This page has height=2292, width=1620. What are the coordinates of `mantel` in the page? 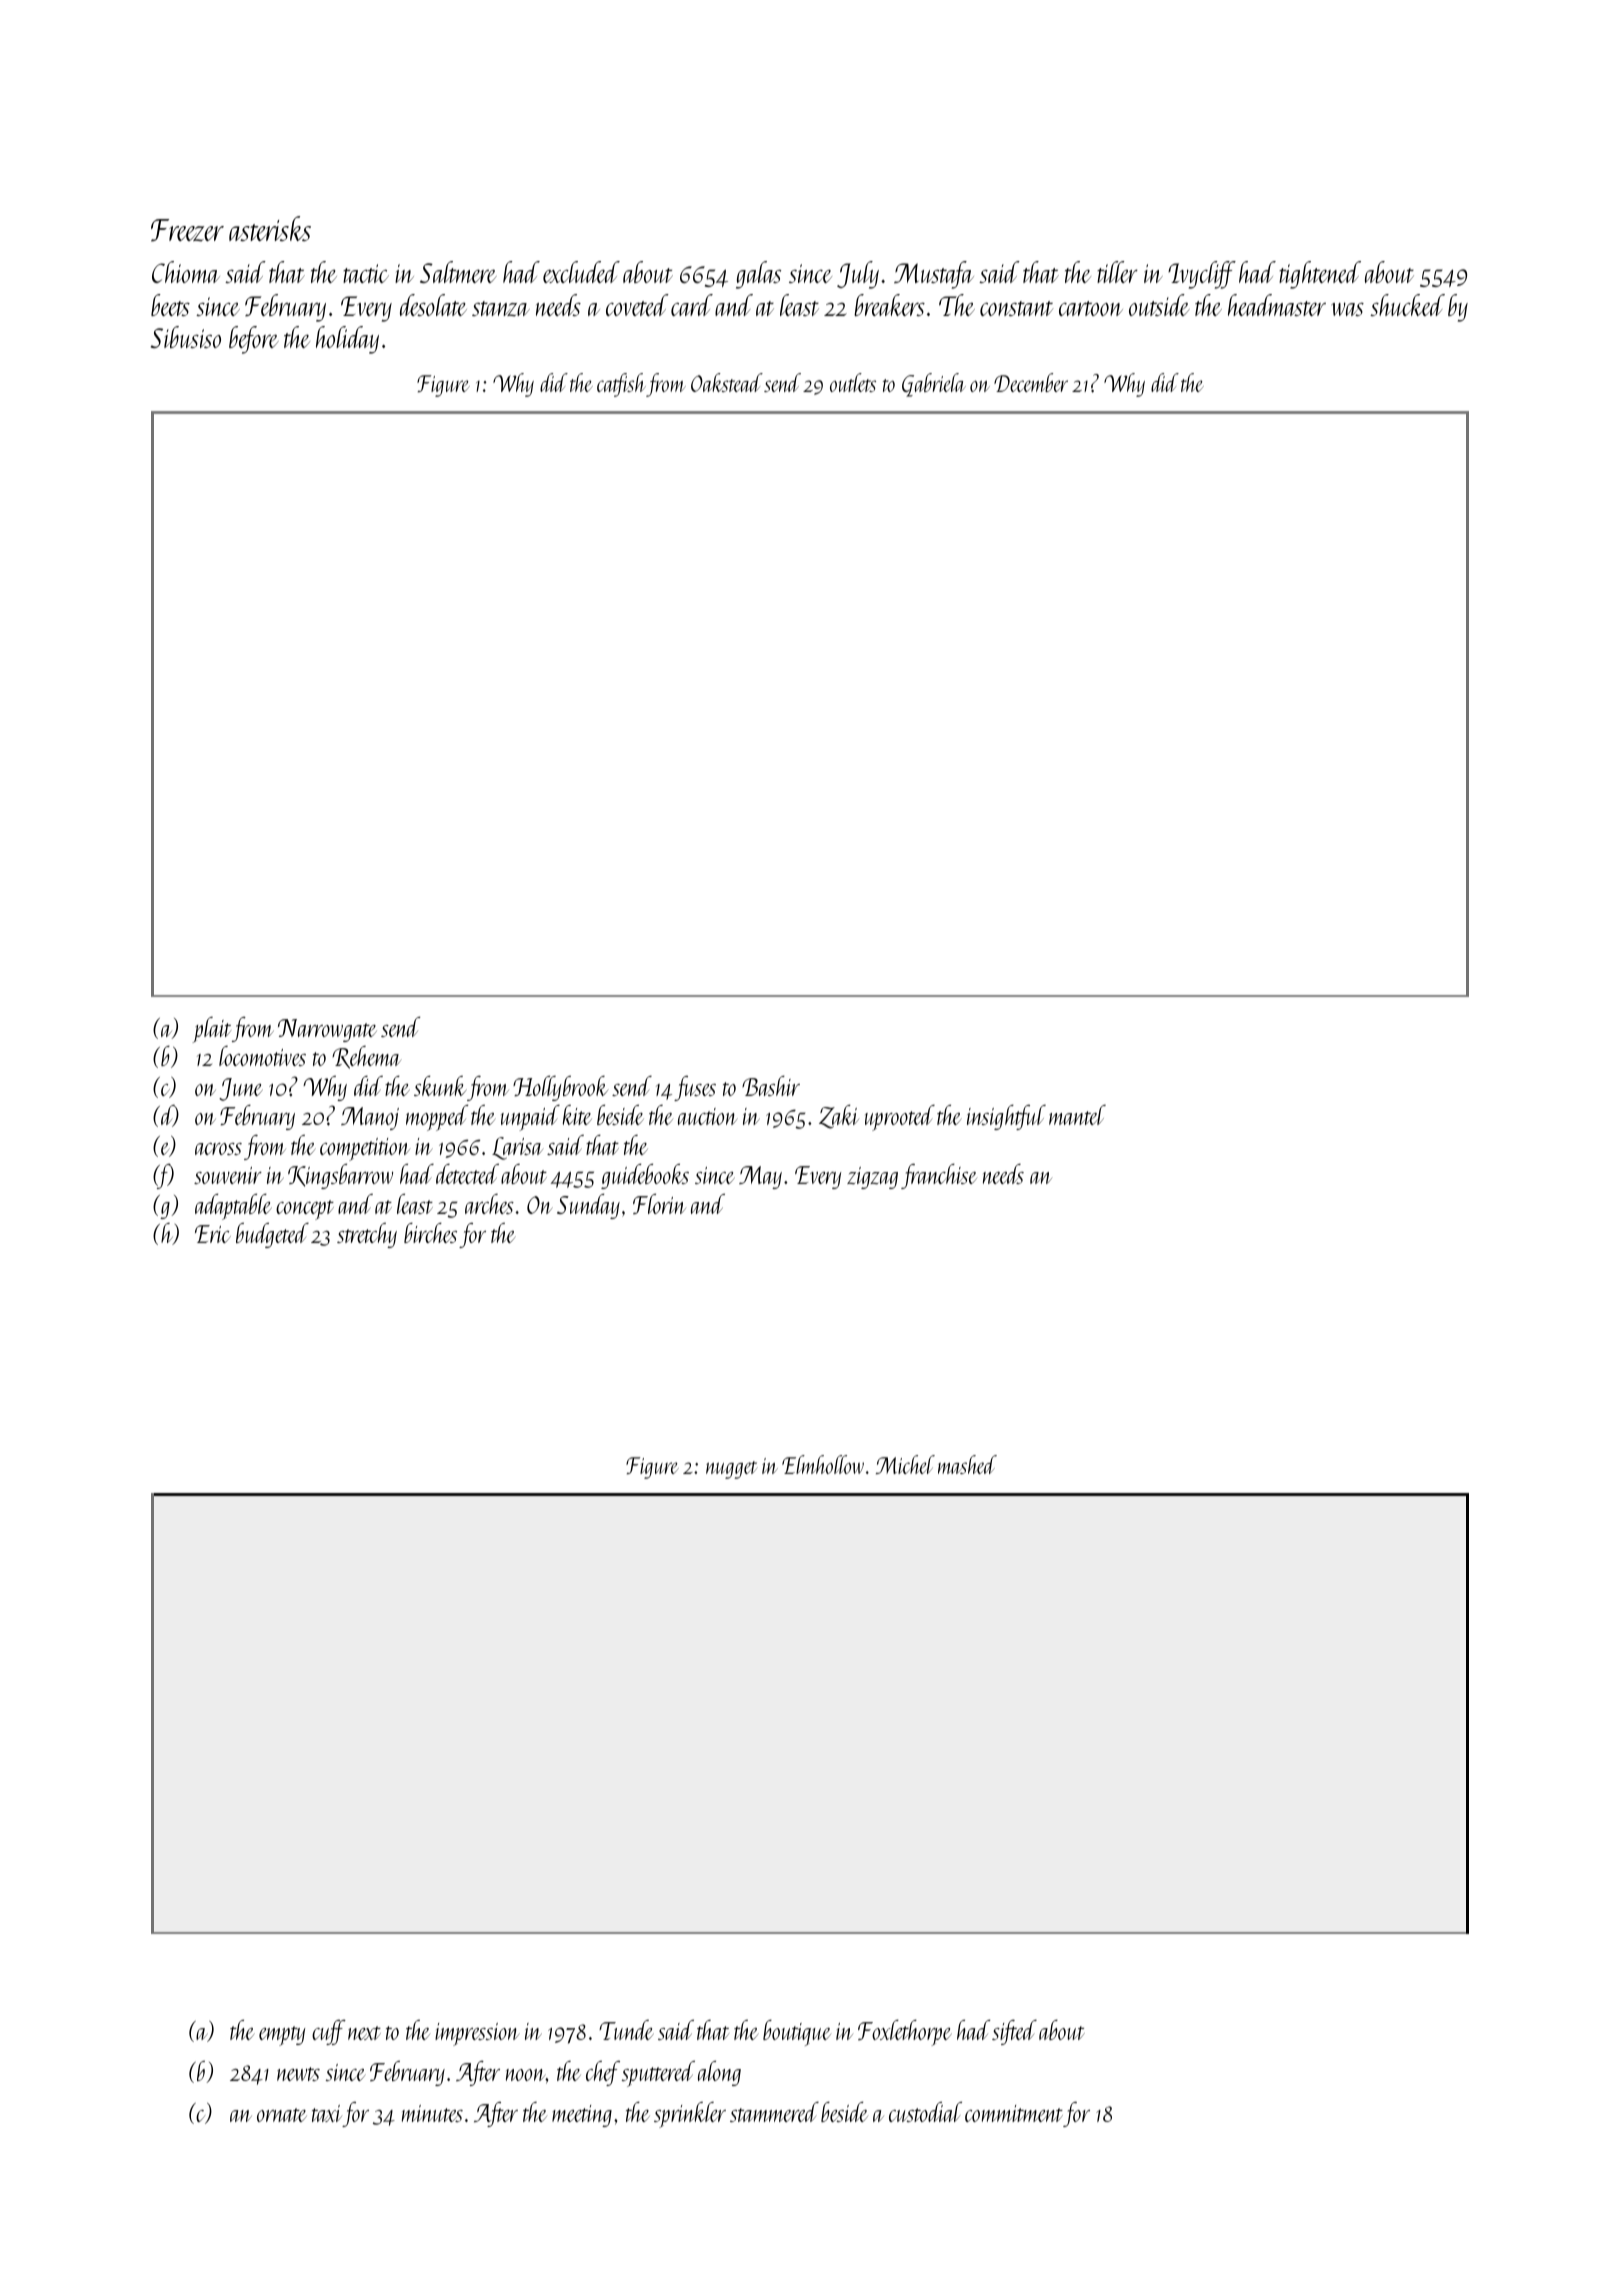 It's located at (1077, 1115).
